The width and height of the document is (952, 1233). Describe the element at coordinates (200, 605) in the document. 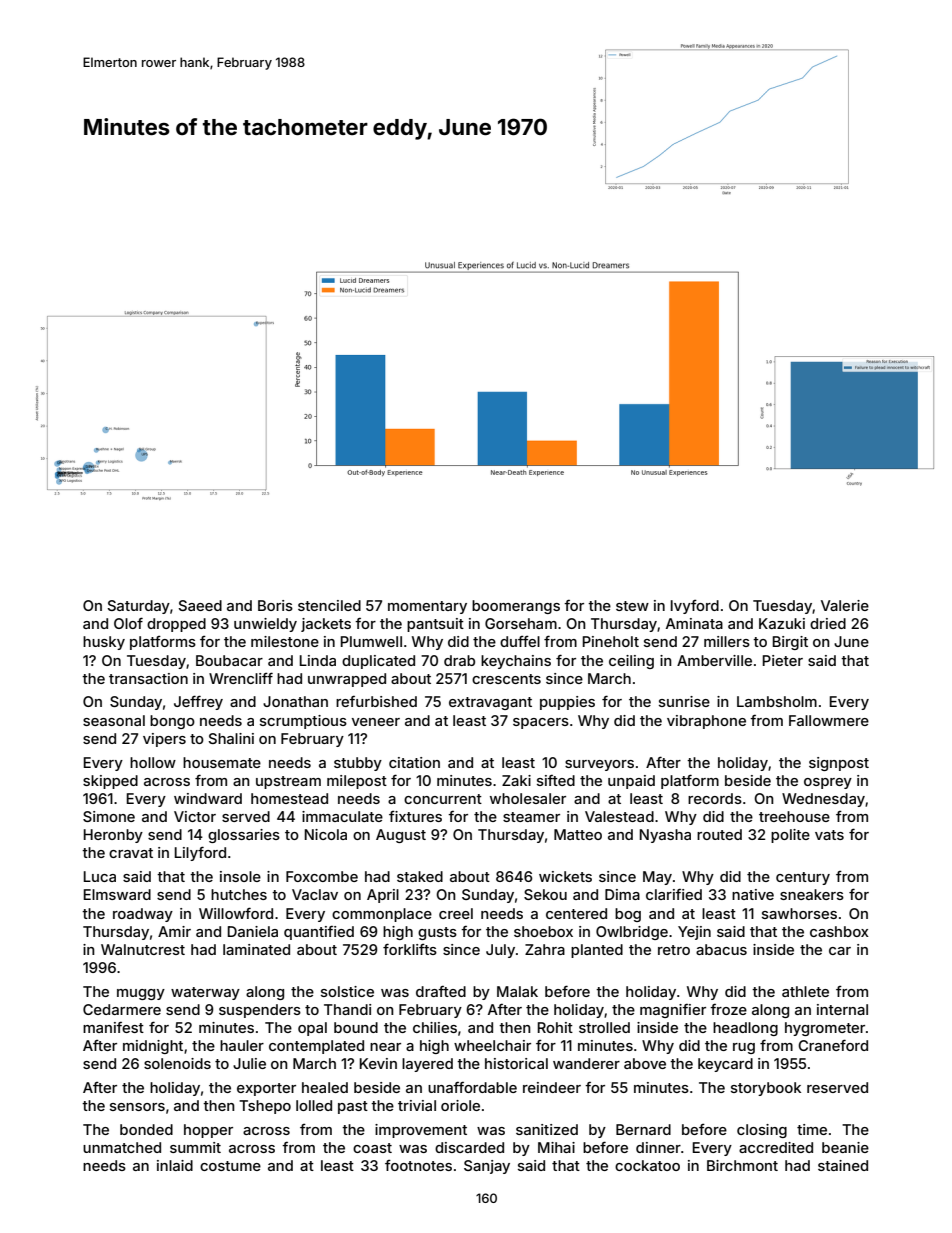

I see `Saeed` at that location.
